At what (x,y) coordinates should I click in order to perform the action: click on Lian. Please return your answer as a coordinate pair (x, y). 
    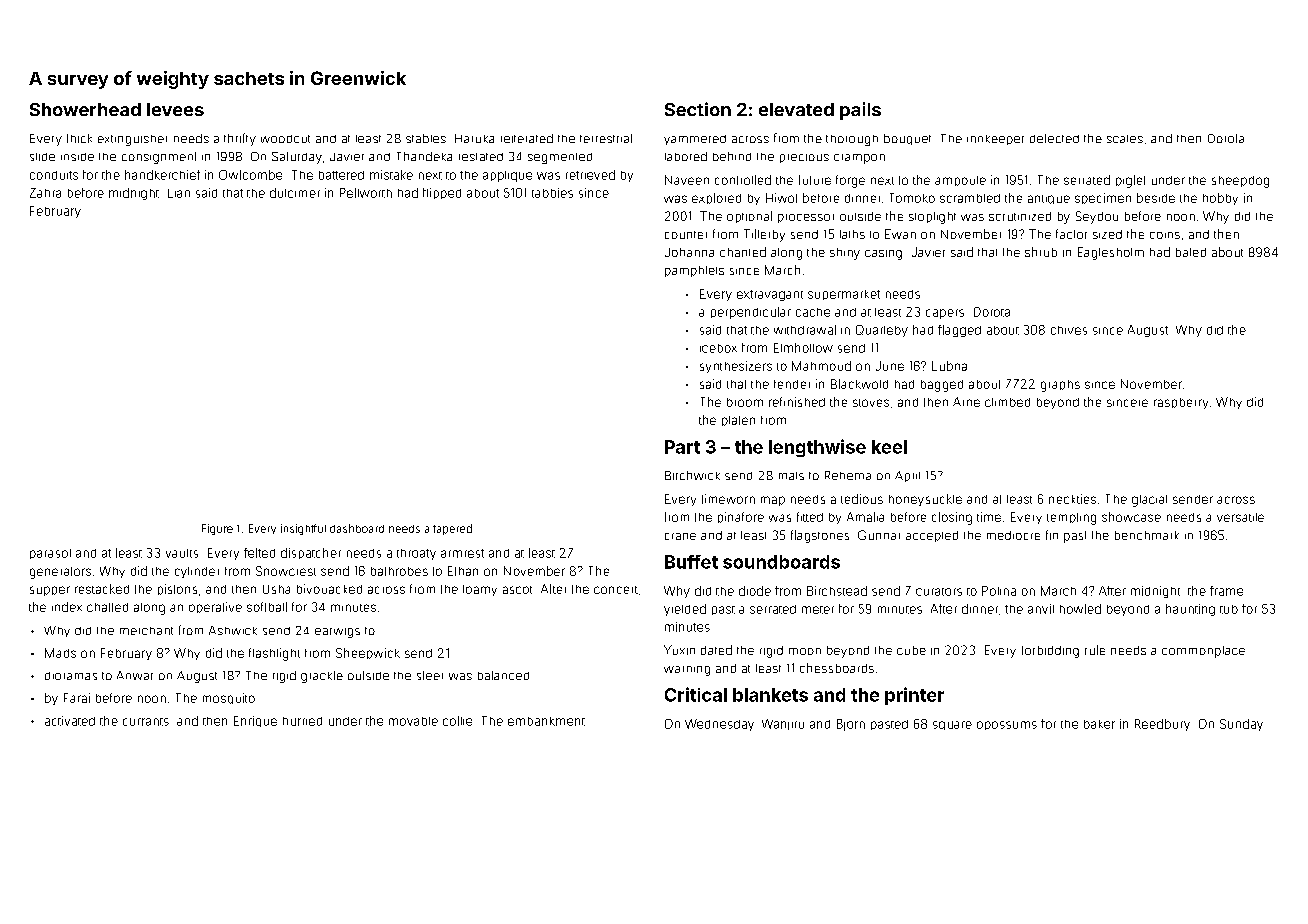
    Looking at the image, I should click on (179, 193).
